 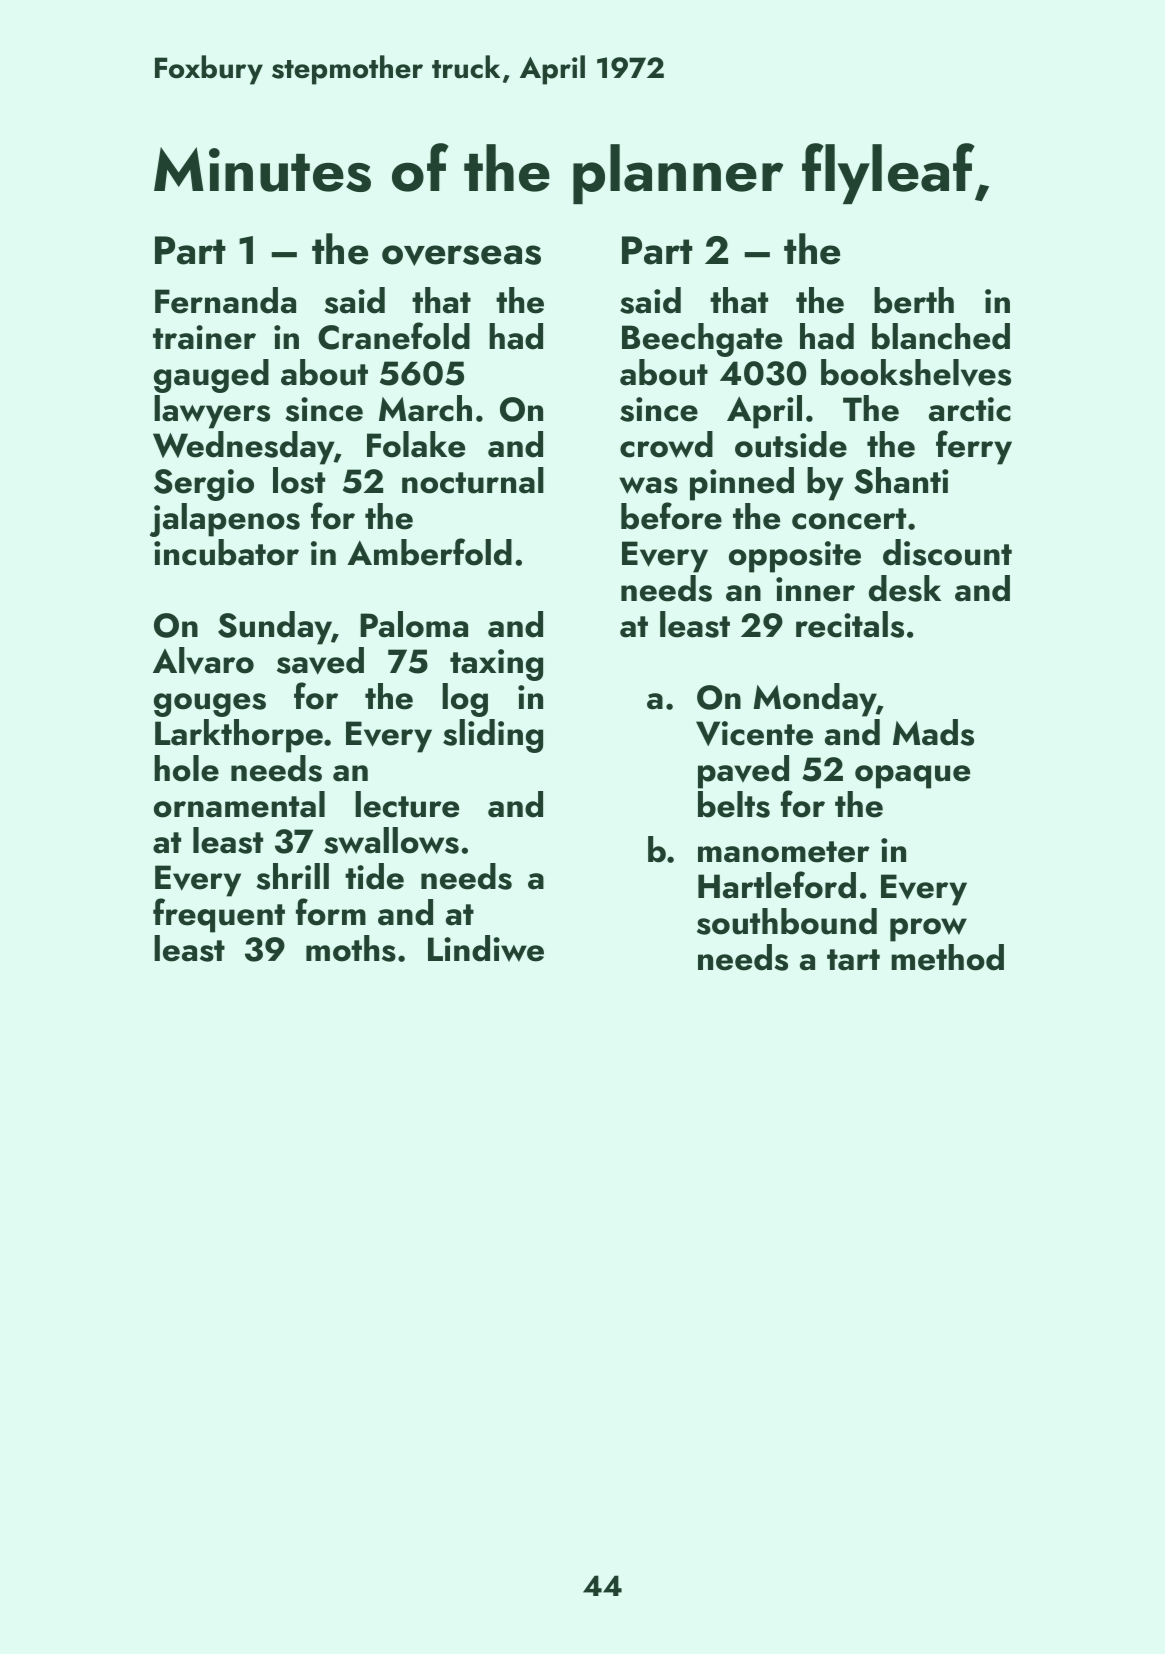 What do you see at coordinates (947, 552) in the document?
I see `discount` at bounding box center [947, 552].
